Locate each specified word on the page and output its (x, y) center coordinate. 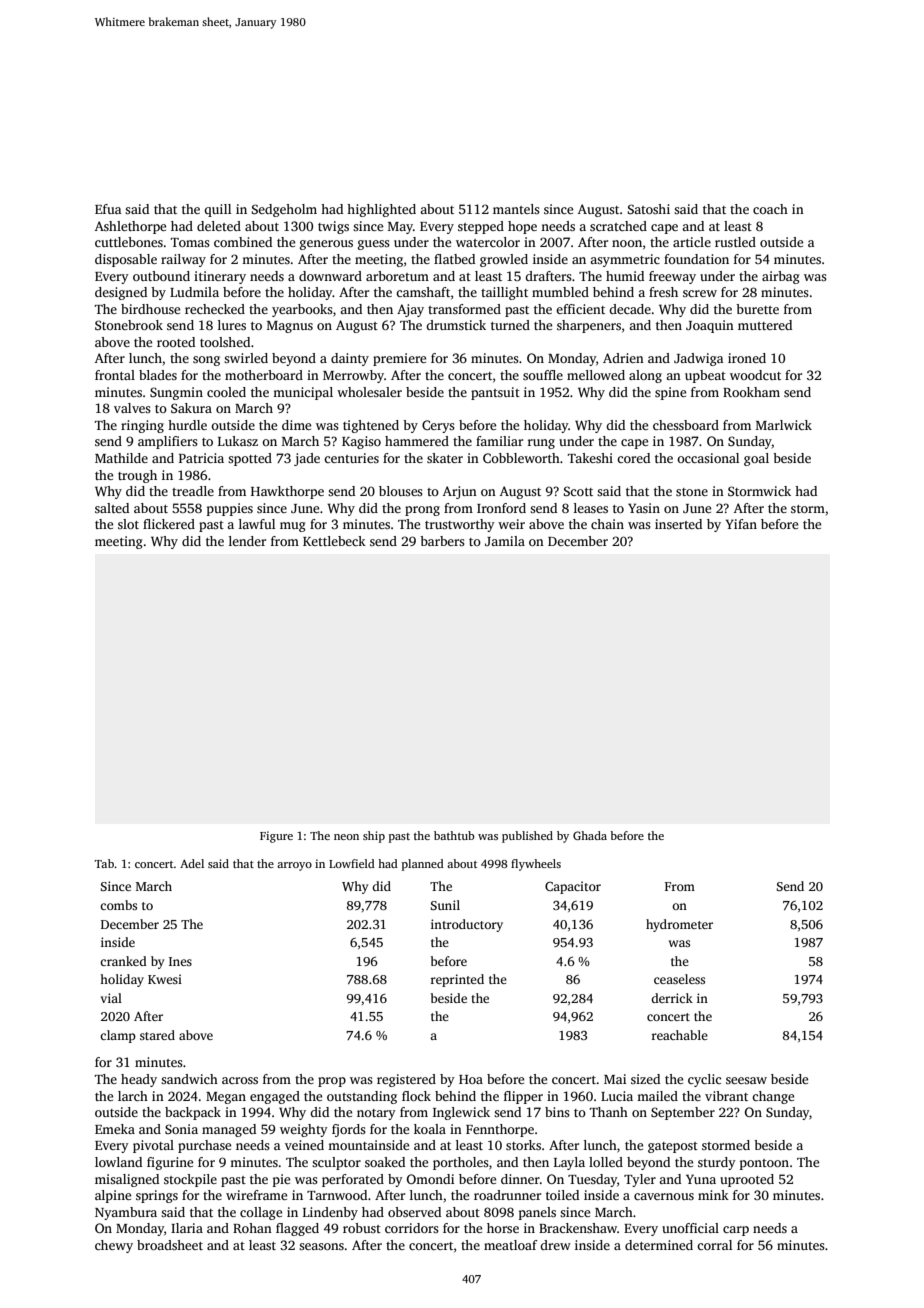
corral (714, 1245)
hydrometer (679, 925)
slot (128, 524)
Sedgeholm (284, 210)
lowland (118, 1162)
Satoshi (649, 209)
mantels (516, 209)
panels (537, 1213)
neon (346, 837)
